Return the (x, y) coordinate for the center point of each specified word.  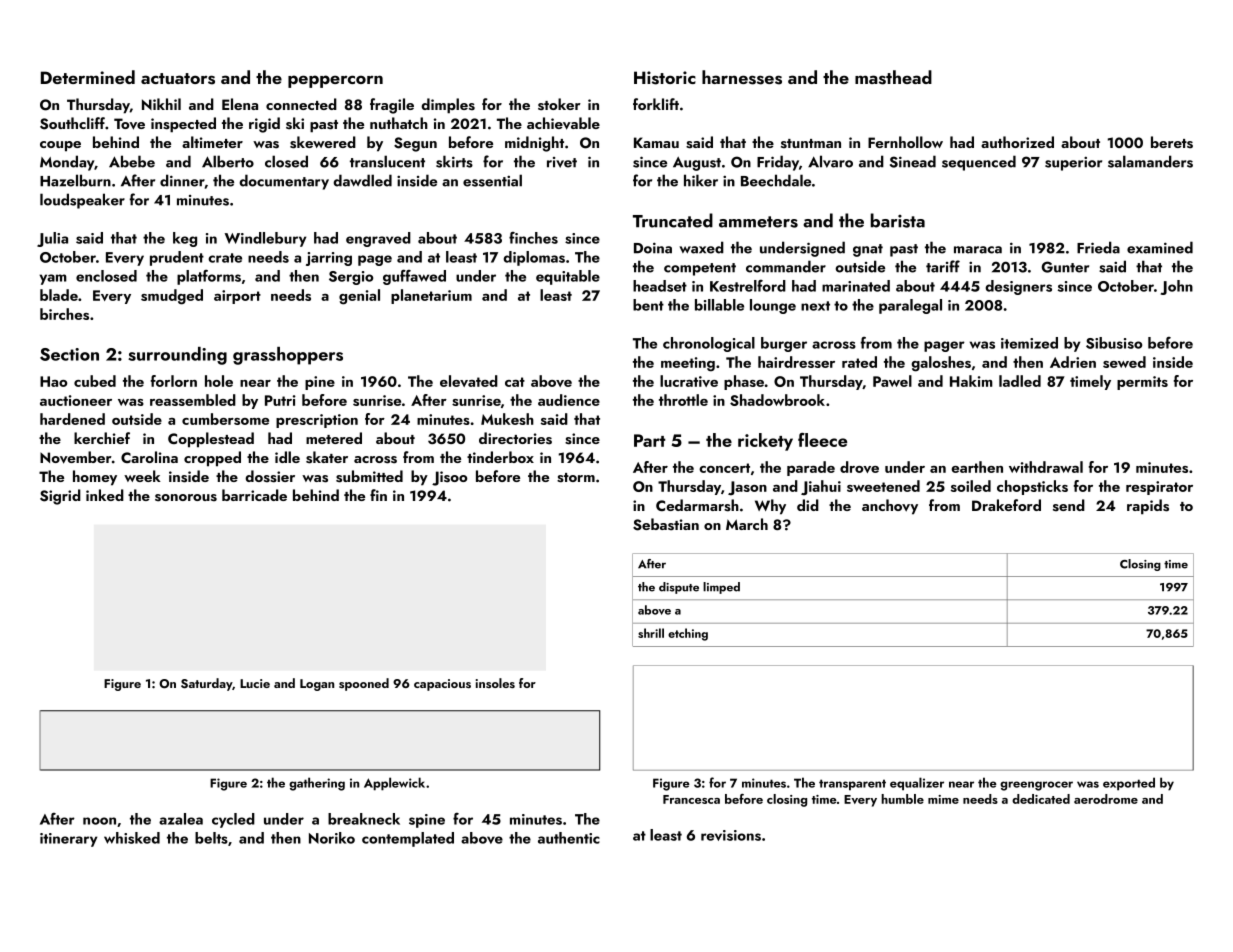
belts (211, 838)
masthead (893, 77)
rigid (264, 125)
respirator (1159, 488)
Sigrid (60, 497)
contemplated (408, 839)
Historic (665, 78)
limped (721, 588)
